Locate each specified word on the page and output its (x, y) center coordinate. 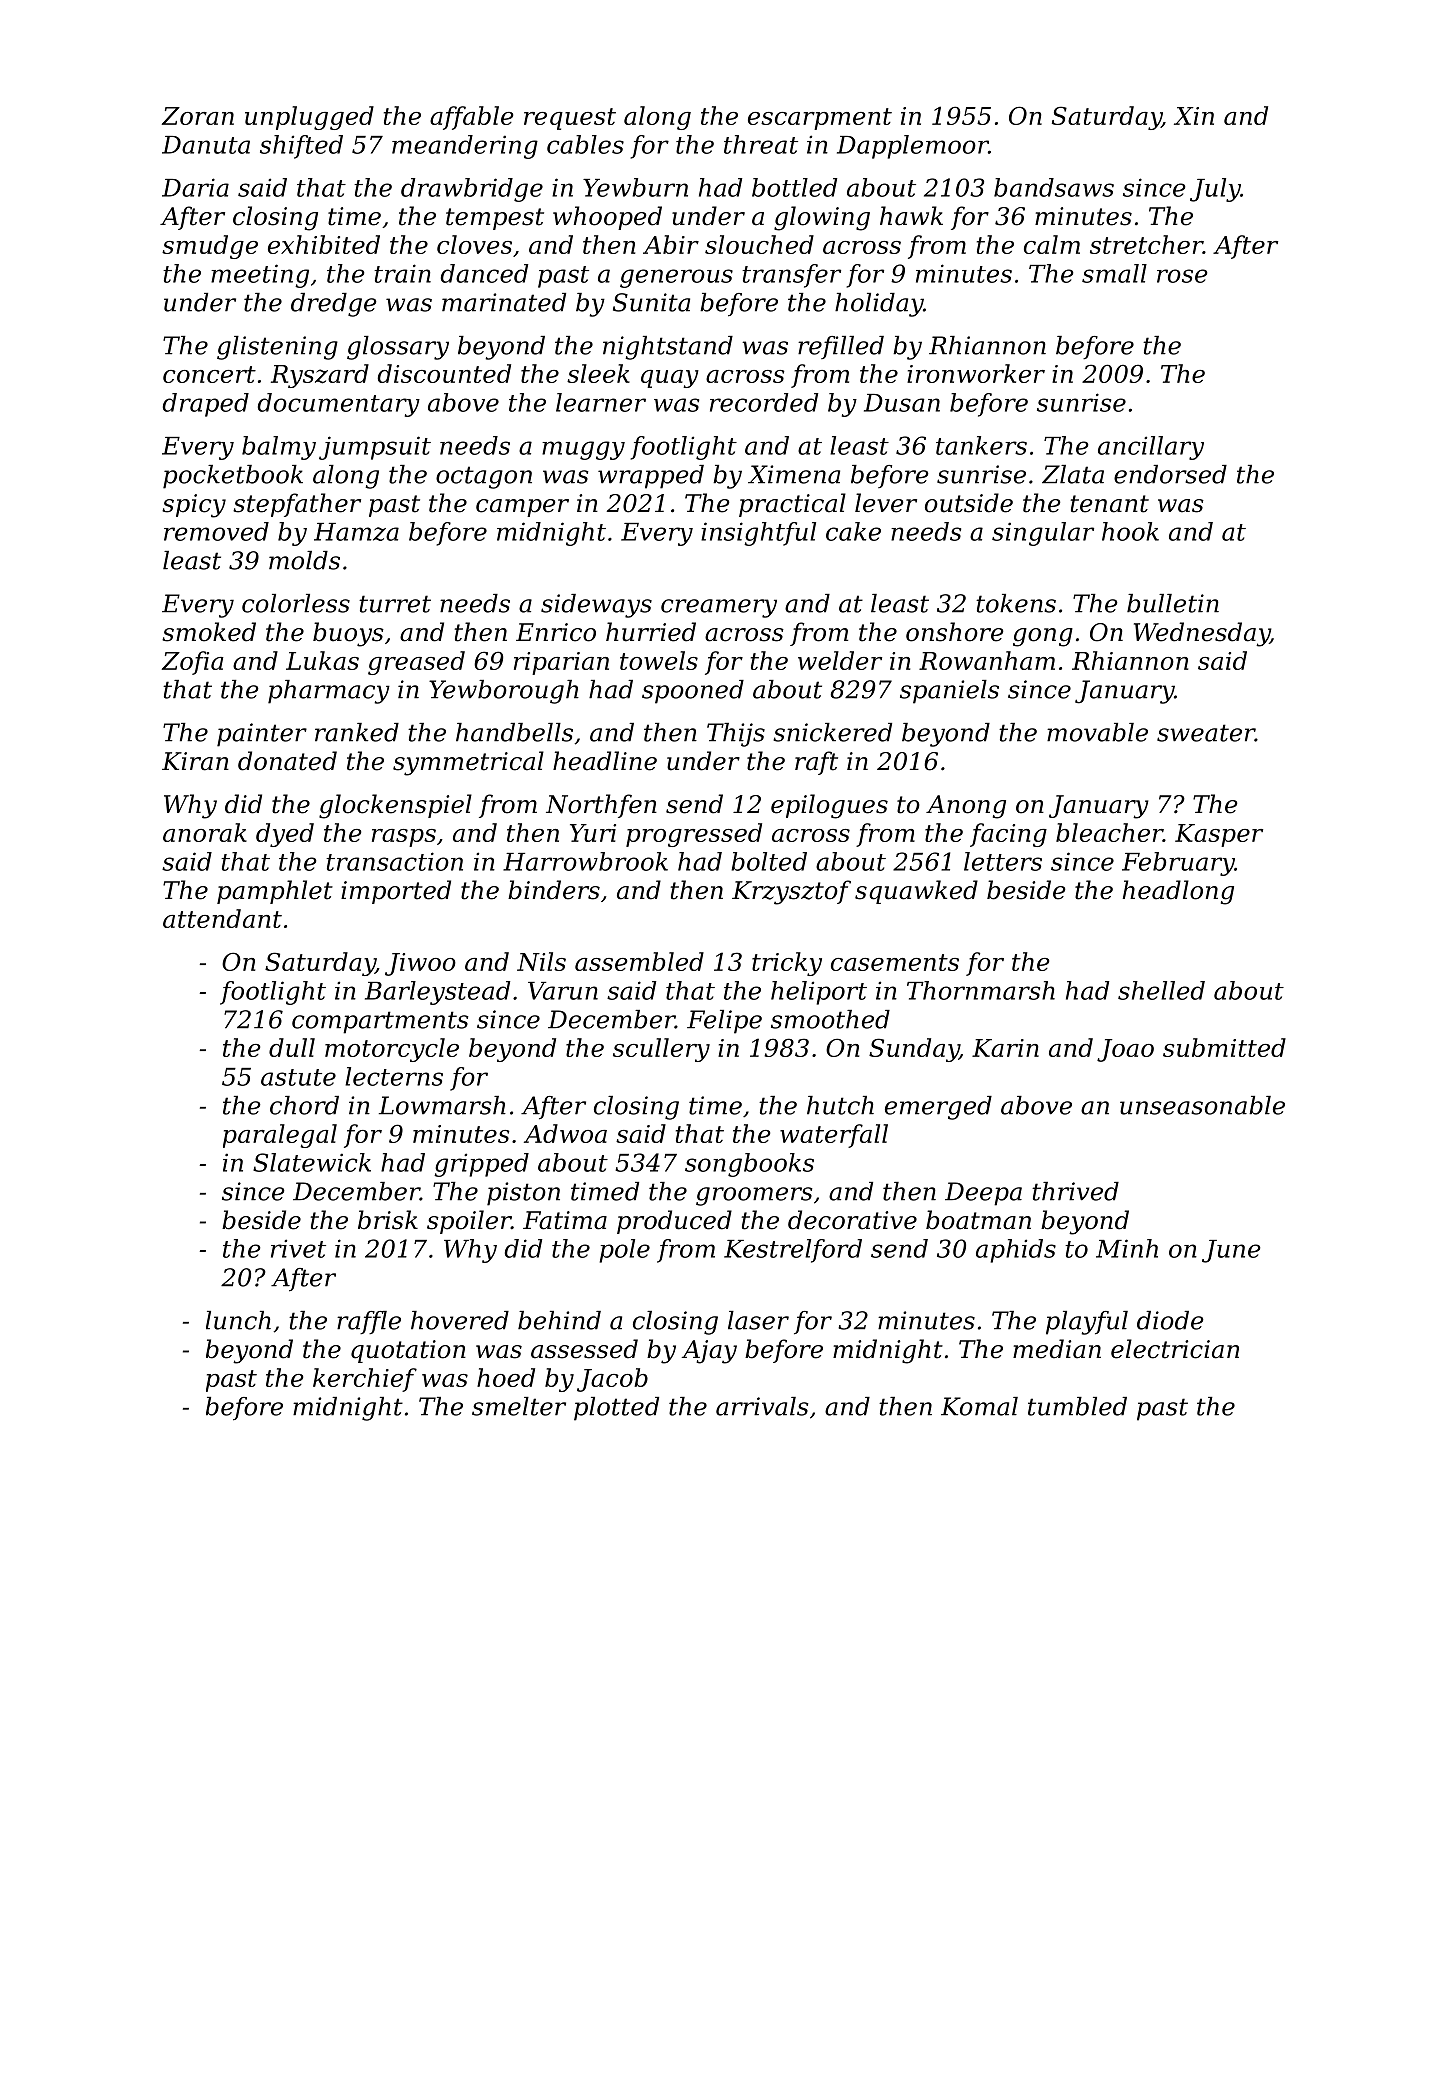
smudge (210, 247)
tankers (981, 445)
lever (886, 503)
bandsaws (1054, 187)
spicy (194, 506)
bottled (794, 187)
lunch (238, 1320)
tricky (787, 964)
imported (396, 892)
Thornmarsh (981, 990)
